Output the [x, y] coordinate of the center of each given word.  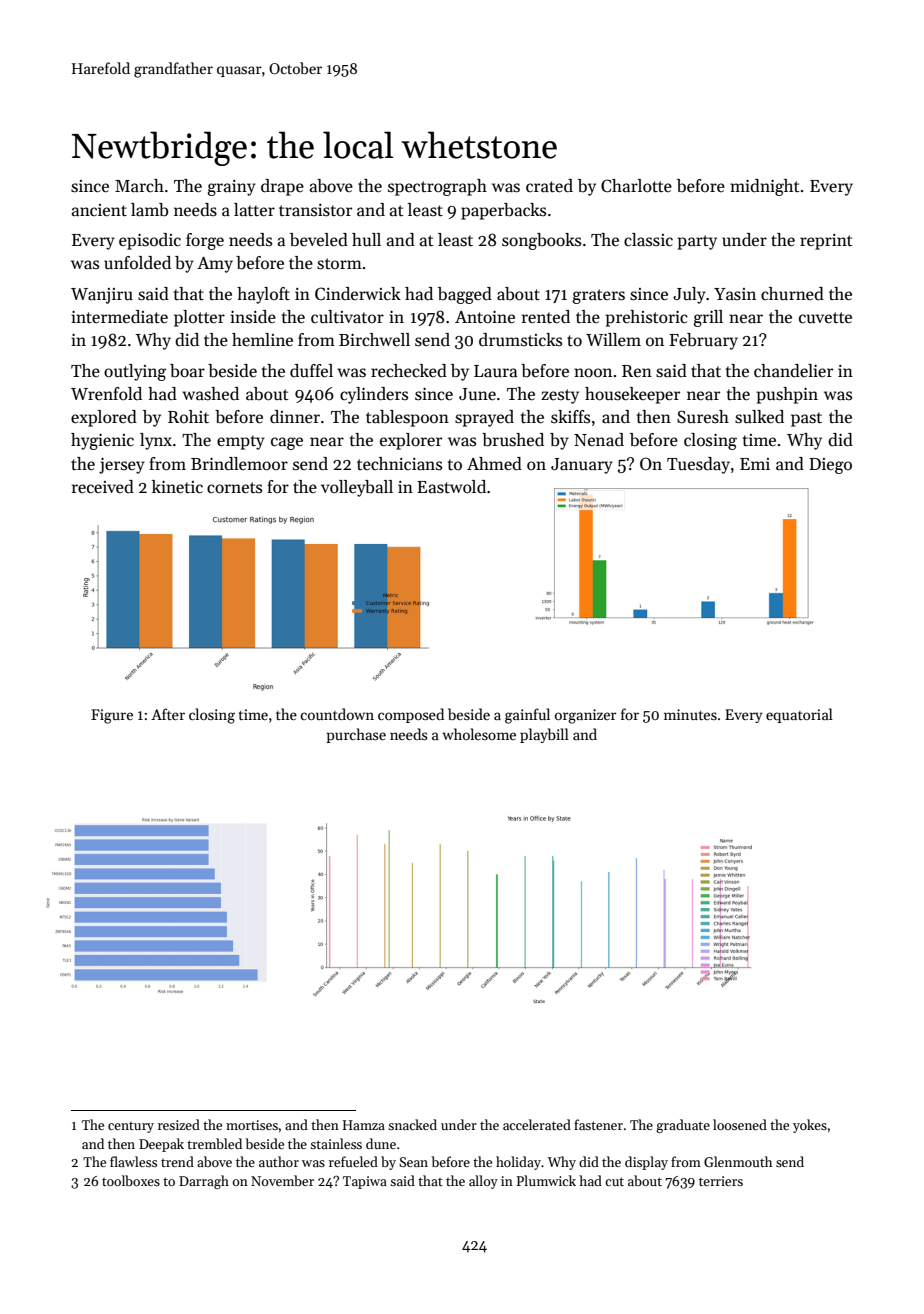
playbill [544, 735]
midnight [765, 187]
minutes [690, 714]
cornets [234, 488]
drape [282, 187]
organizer [586, 716]
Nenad [599, 440]
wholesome [479, 734]
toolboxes [131, 1180]
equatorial [799, 715]
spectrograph [437, 187]
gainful [527, 716]
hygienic [102, 441]
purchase [356, 735]
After [168, 714]
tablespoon [407, 418]
